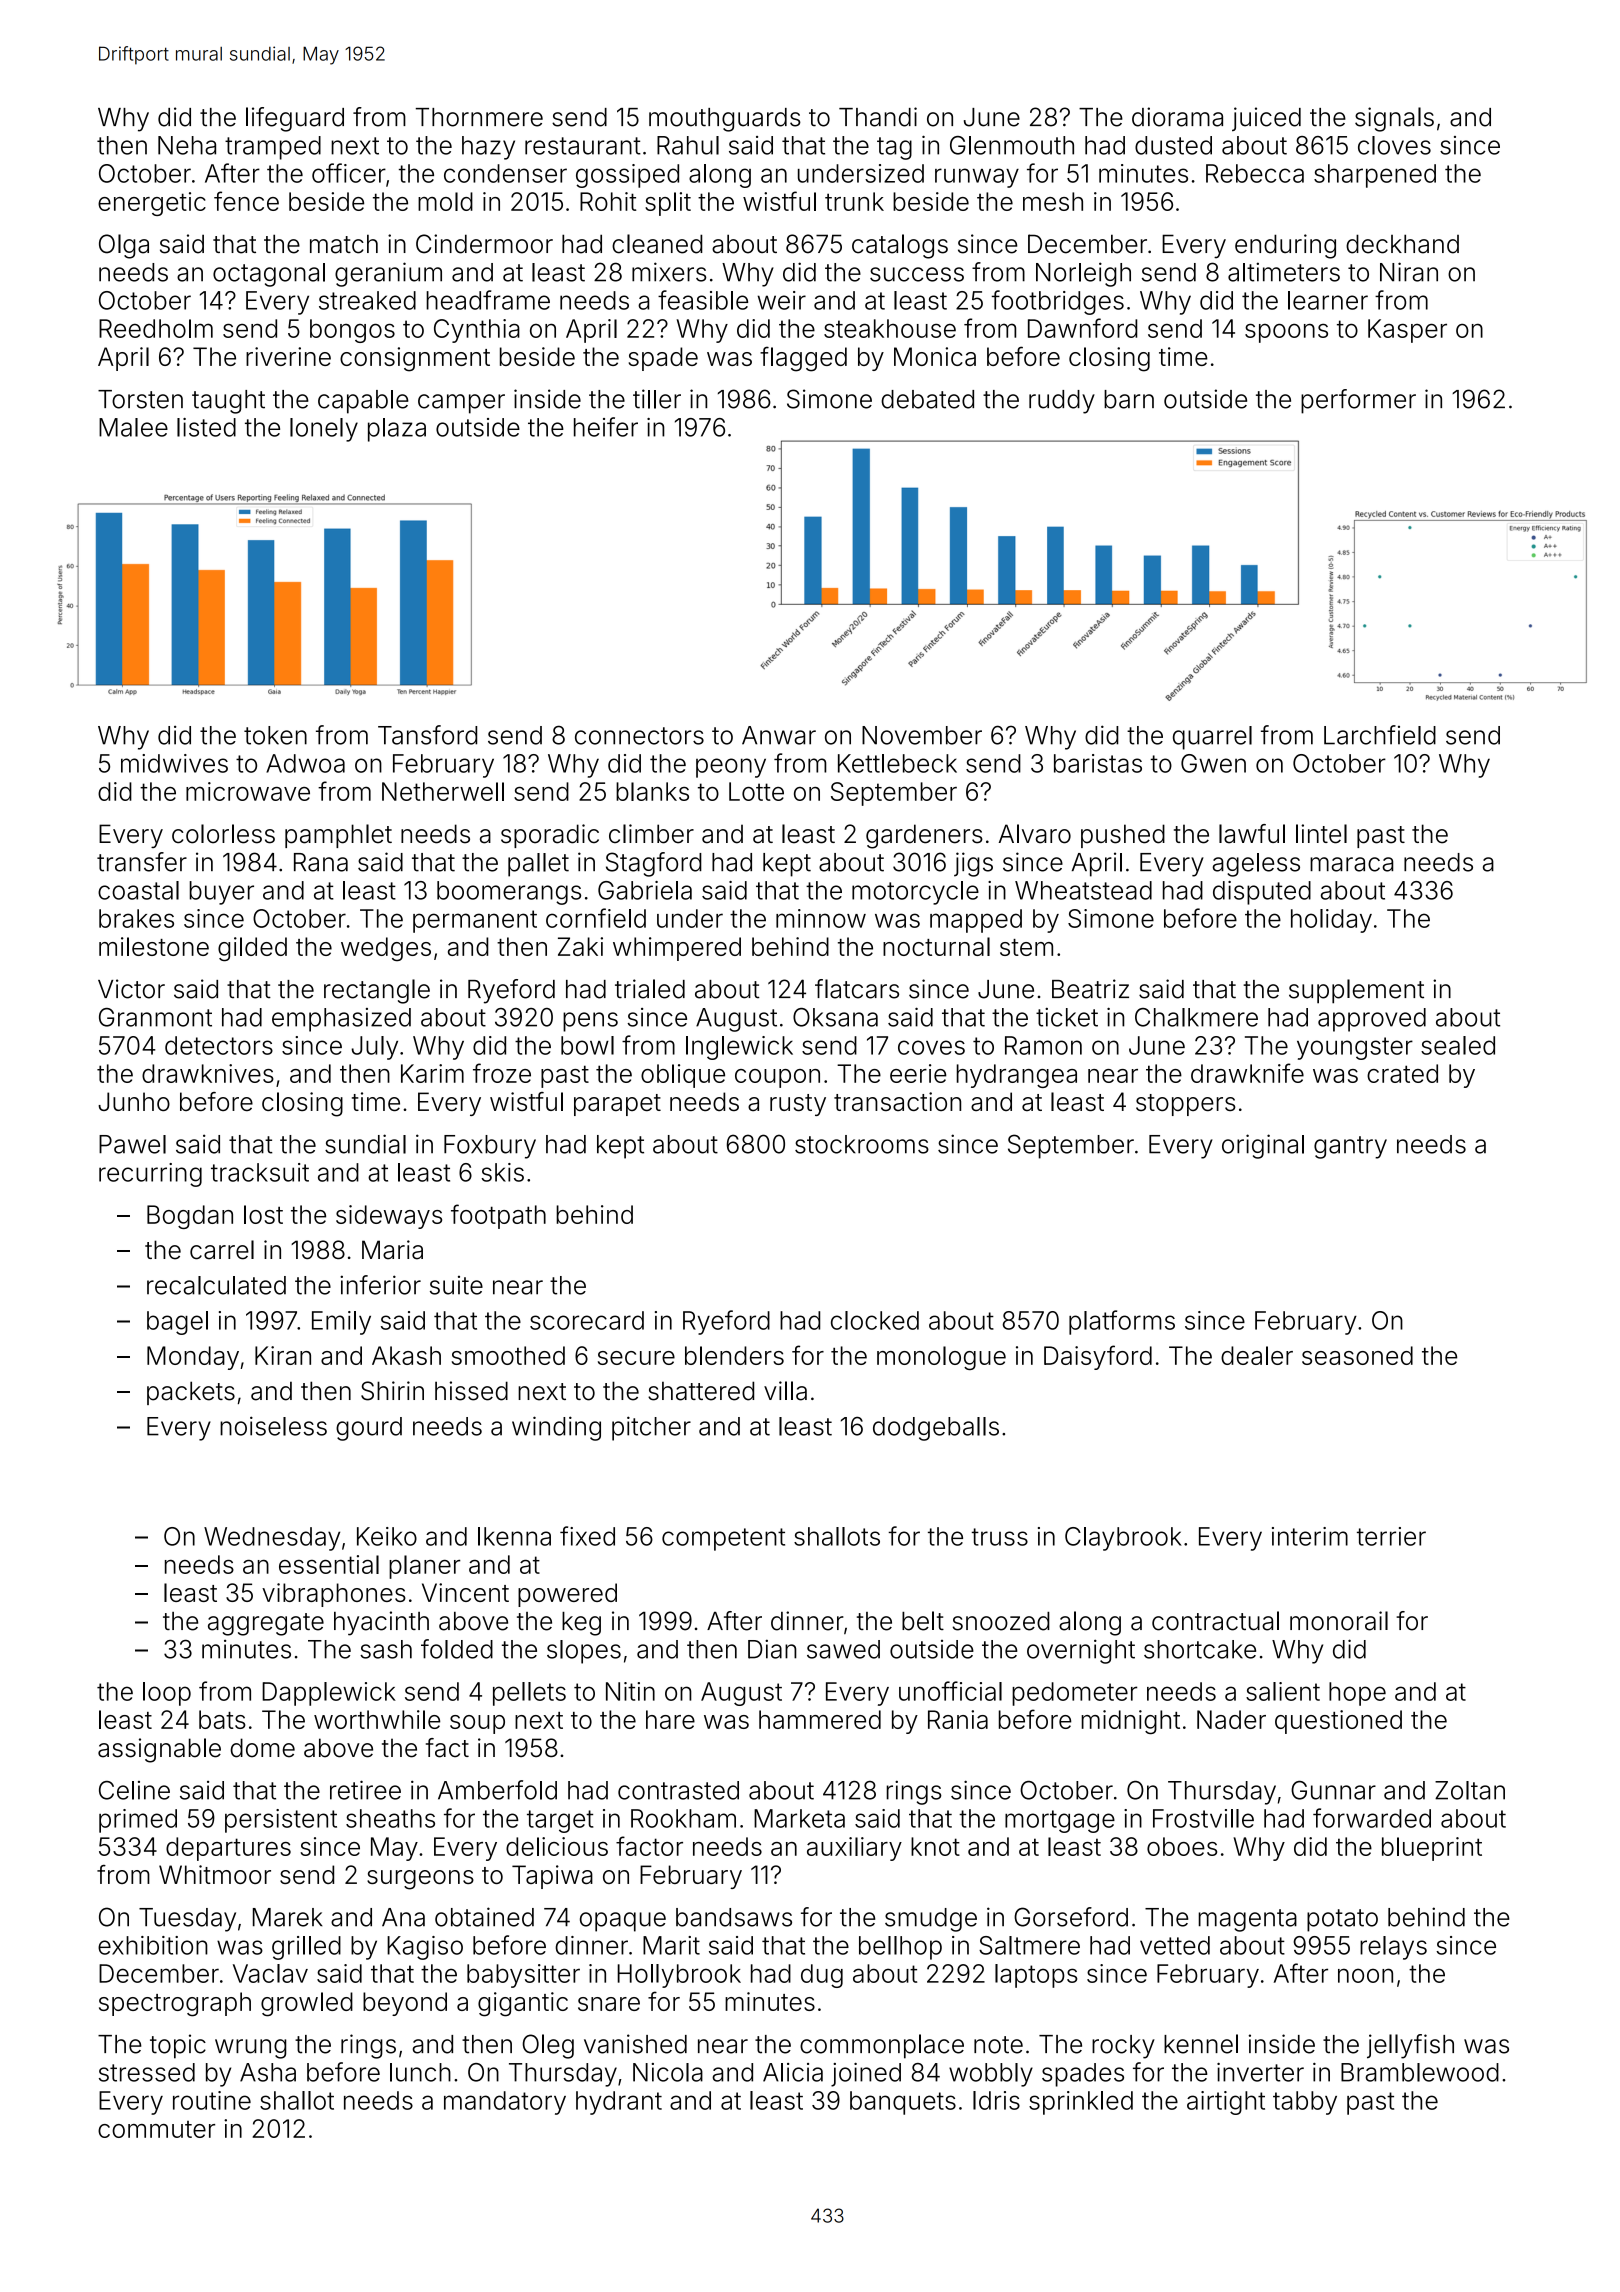 Image resolution: width=1620 pixels, height=2292 pixels. What do you see at coordinates (246, 201) in the screenshot?
I see `fence` at bounding box center [246, 201].
